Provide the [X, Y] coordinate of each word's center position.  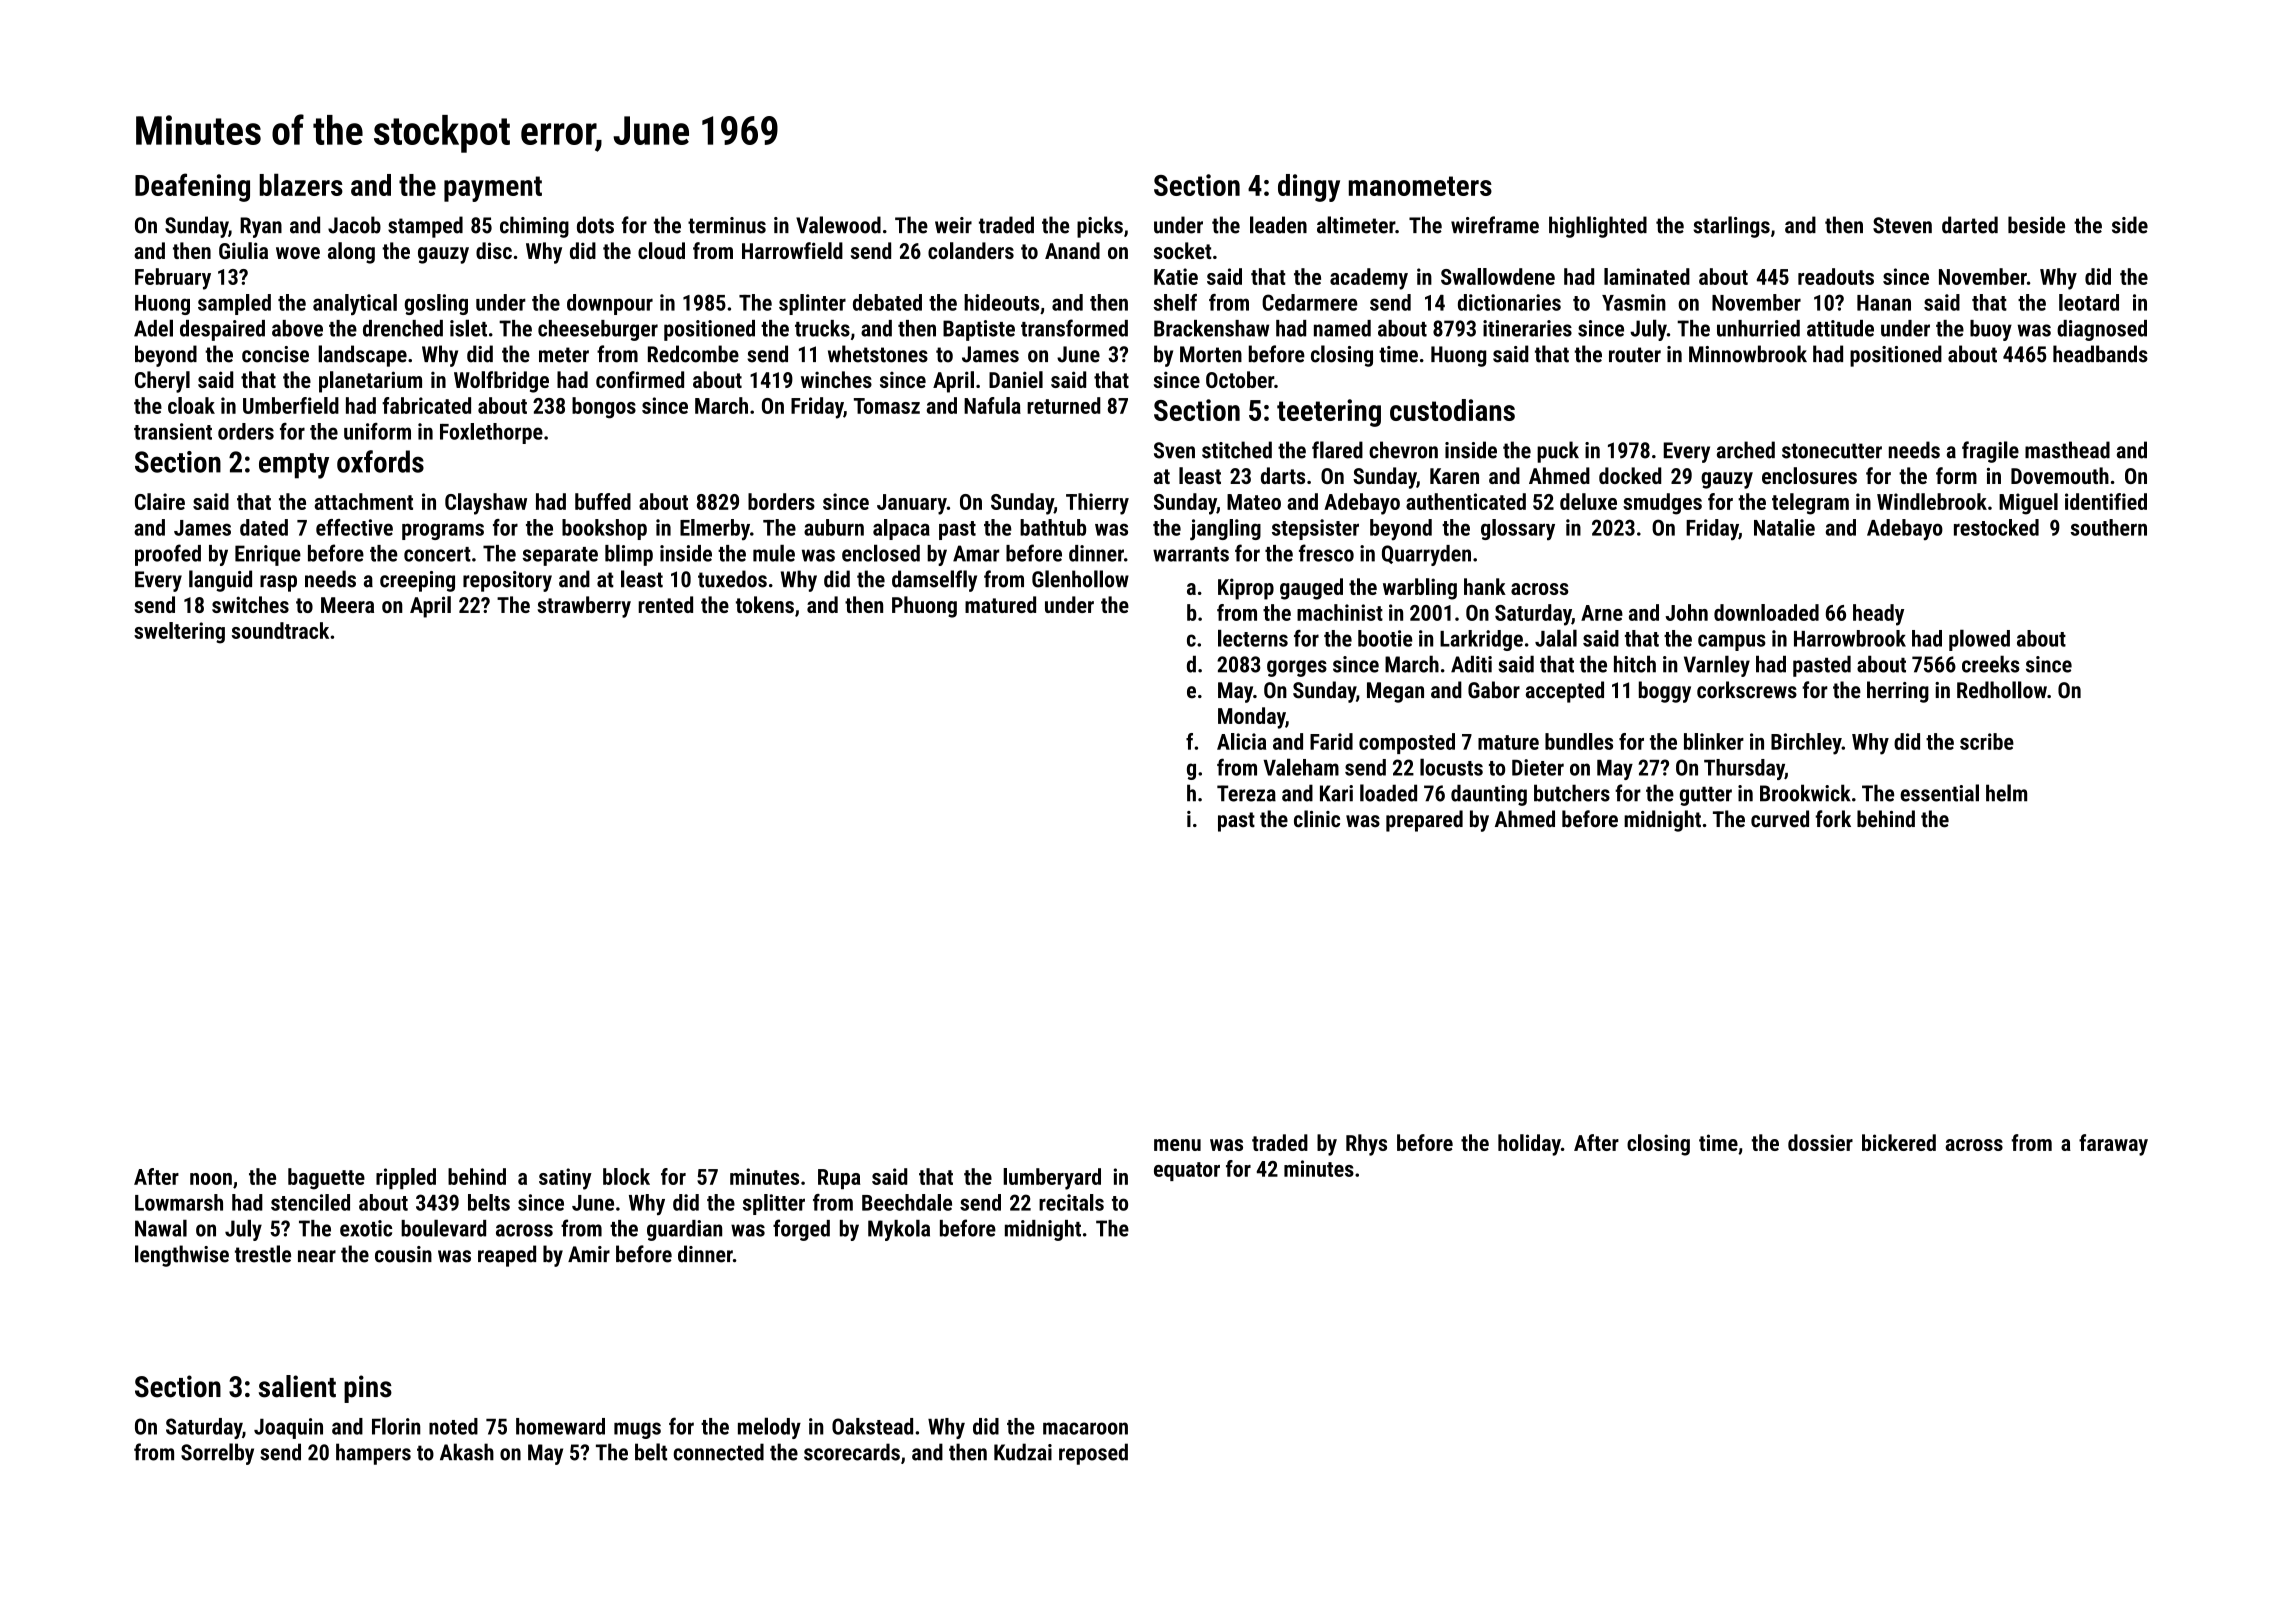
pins [368, 1389]
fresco [1326, 553]
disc [494, 250]
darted [1970, 225]
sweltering [179, 633]
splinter [812, 304]
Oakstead [872, 1426]
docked [1630, 475]
